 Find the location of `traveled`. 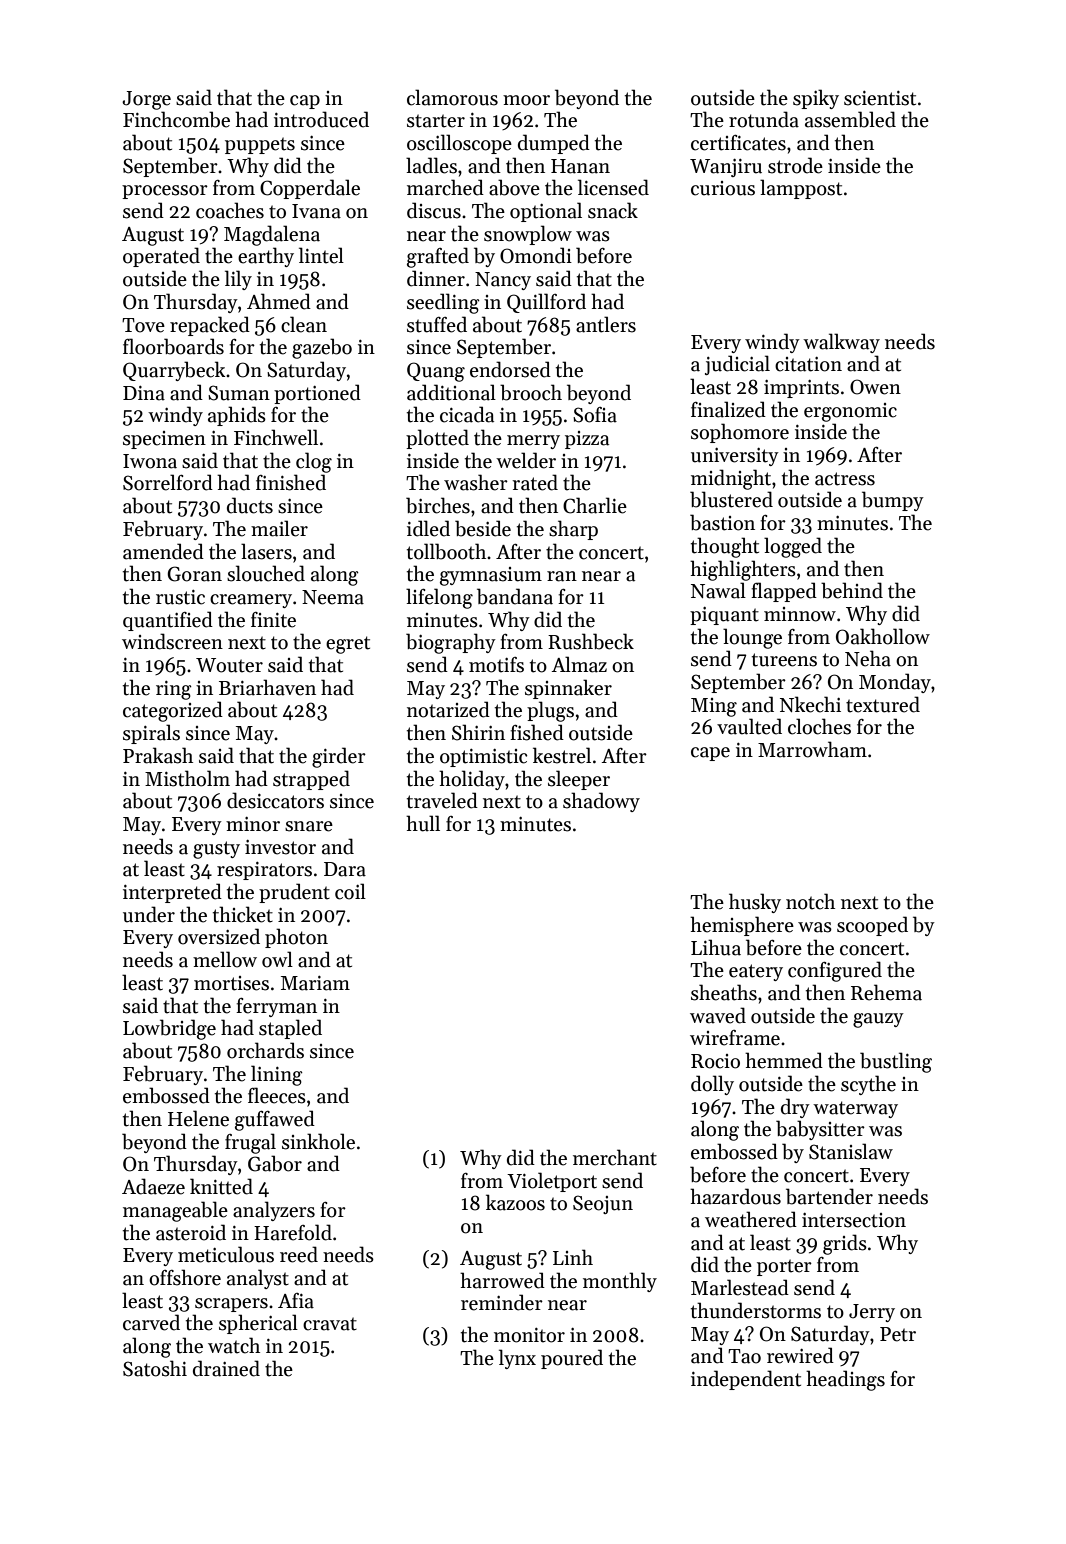

traveled is located at coordinates (442, 800).
